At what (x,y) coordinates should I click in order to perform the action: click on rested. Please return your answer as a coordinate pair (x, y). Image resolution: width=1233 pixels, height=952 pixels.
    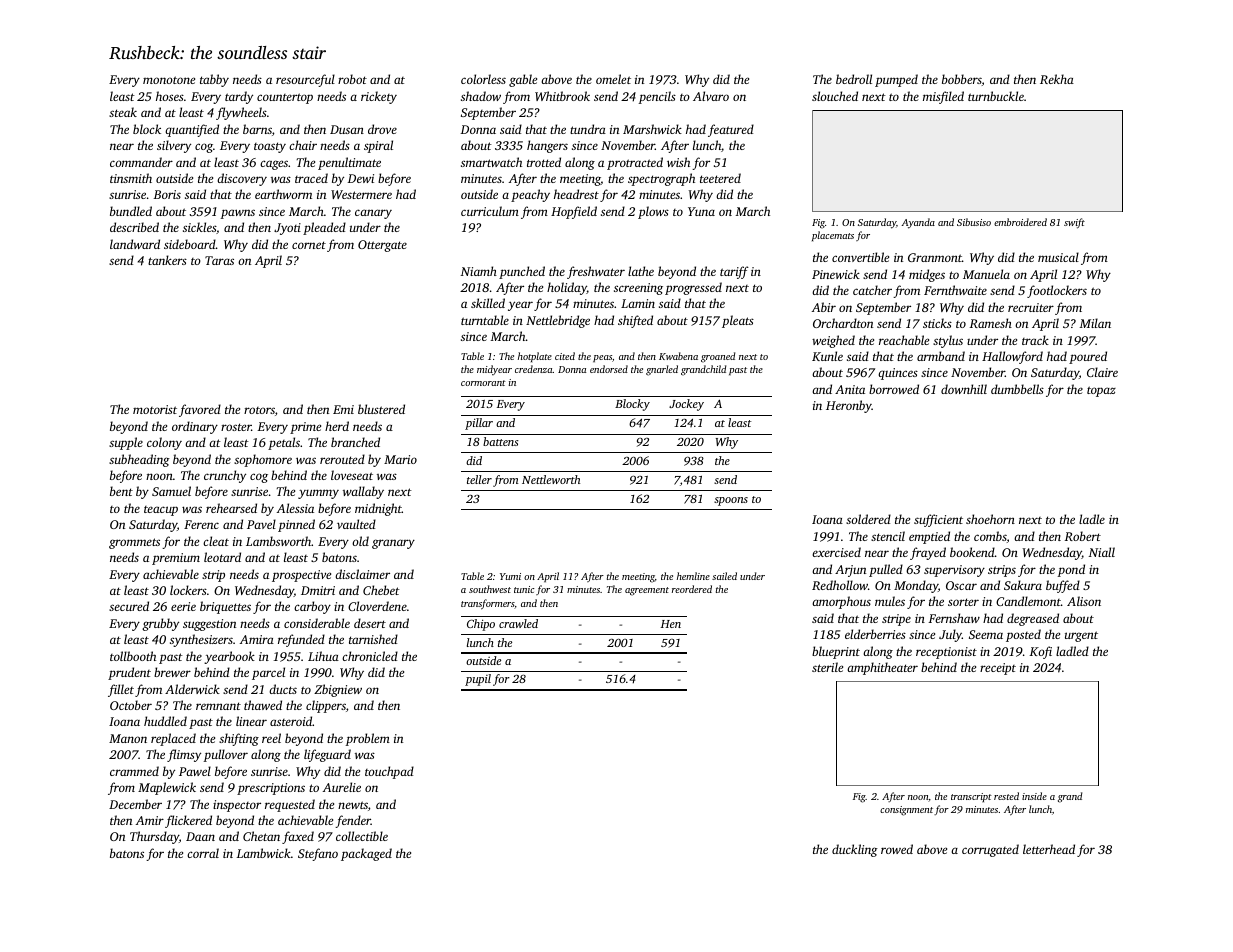
    Looking at the image, I should click on (1006, 796).
